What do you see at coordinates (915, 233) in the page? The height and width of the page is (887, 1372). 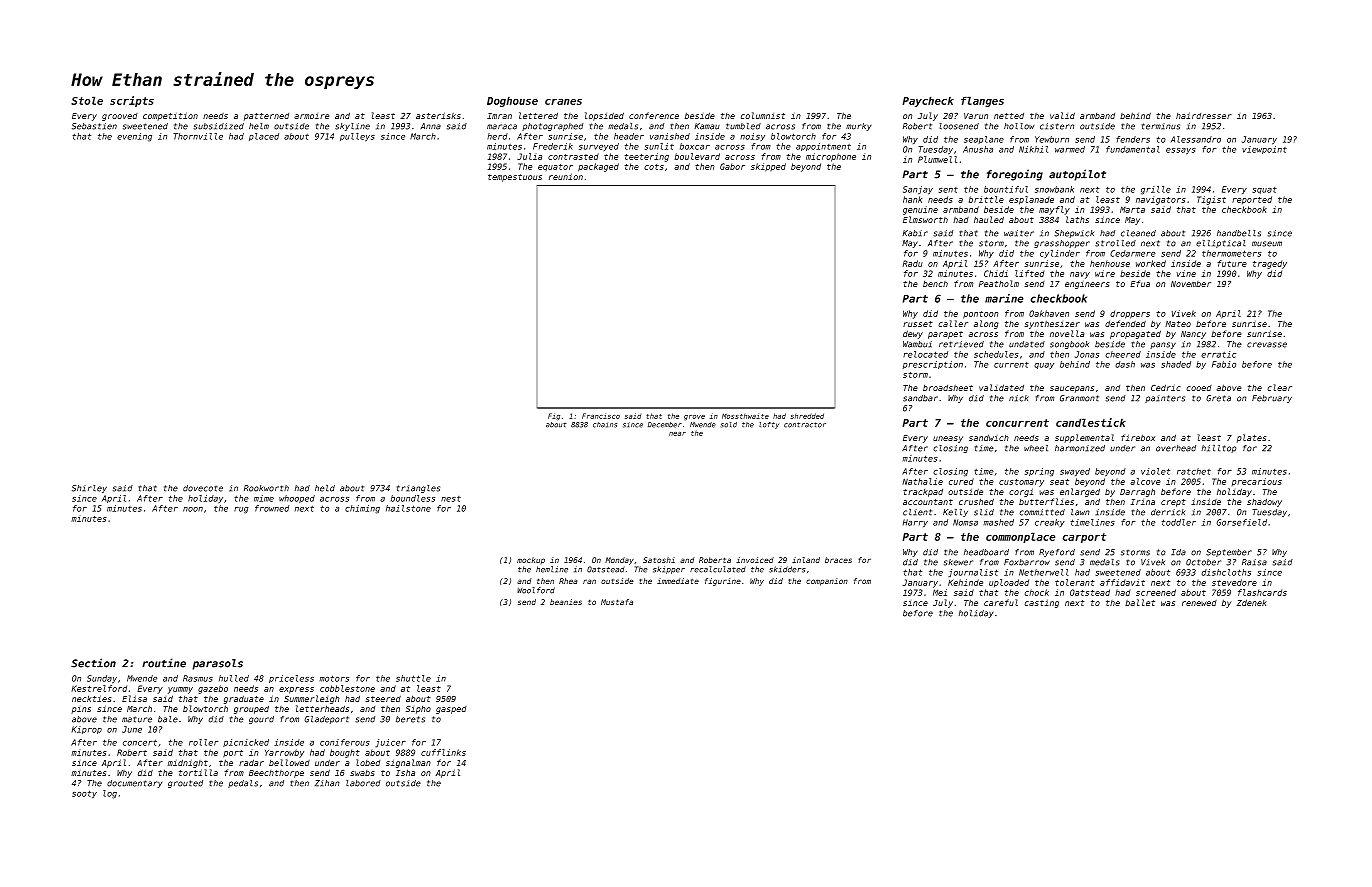 I see `Kabir` at bounding box center [915, 233].
